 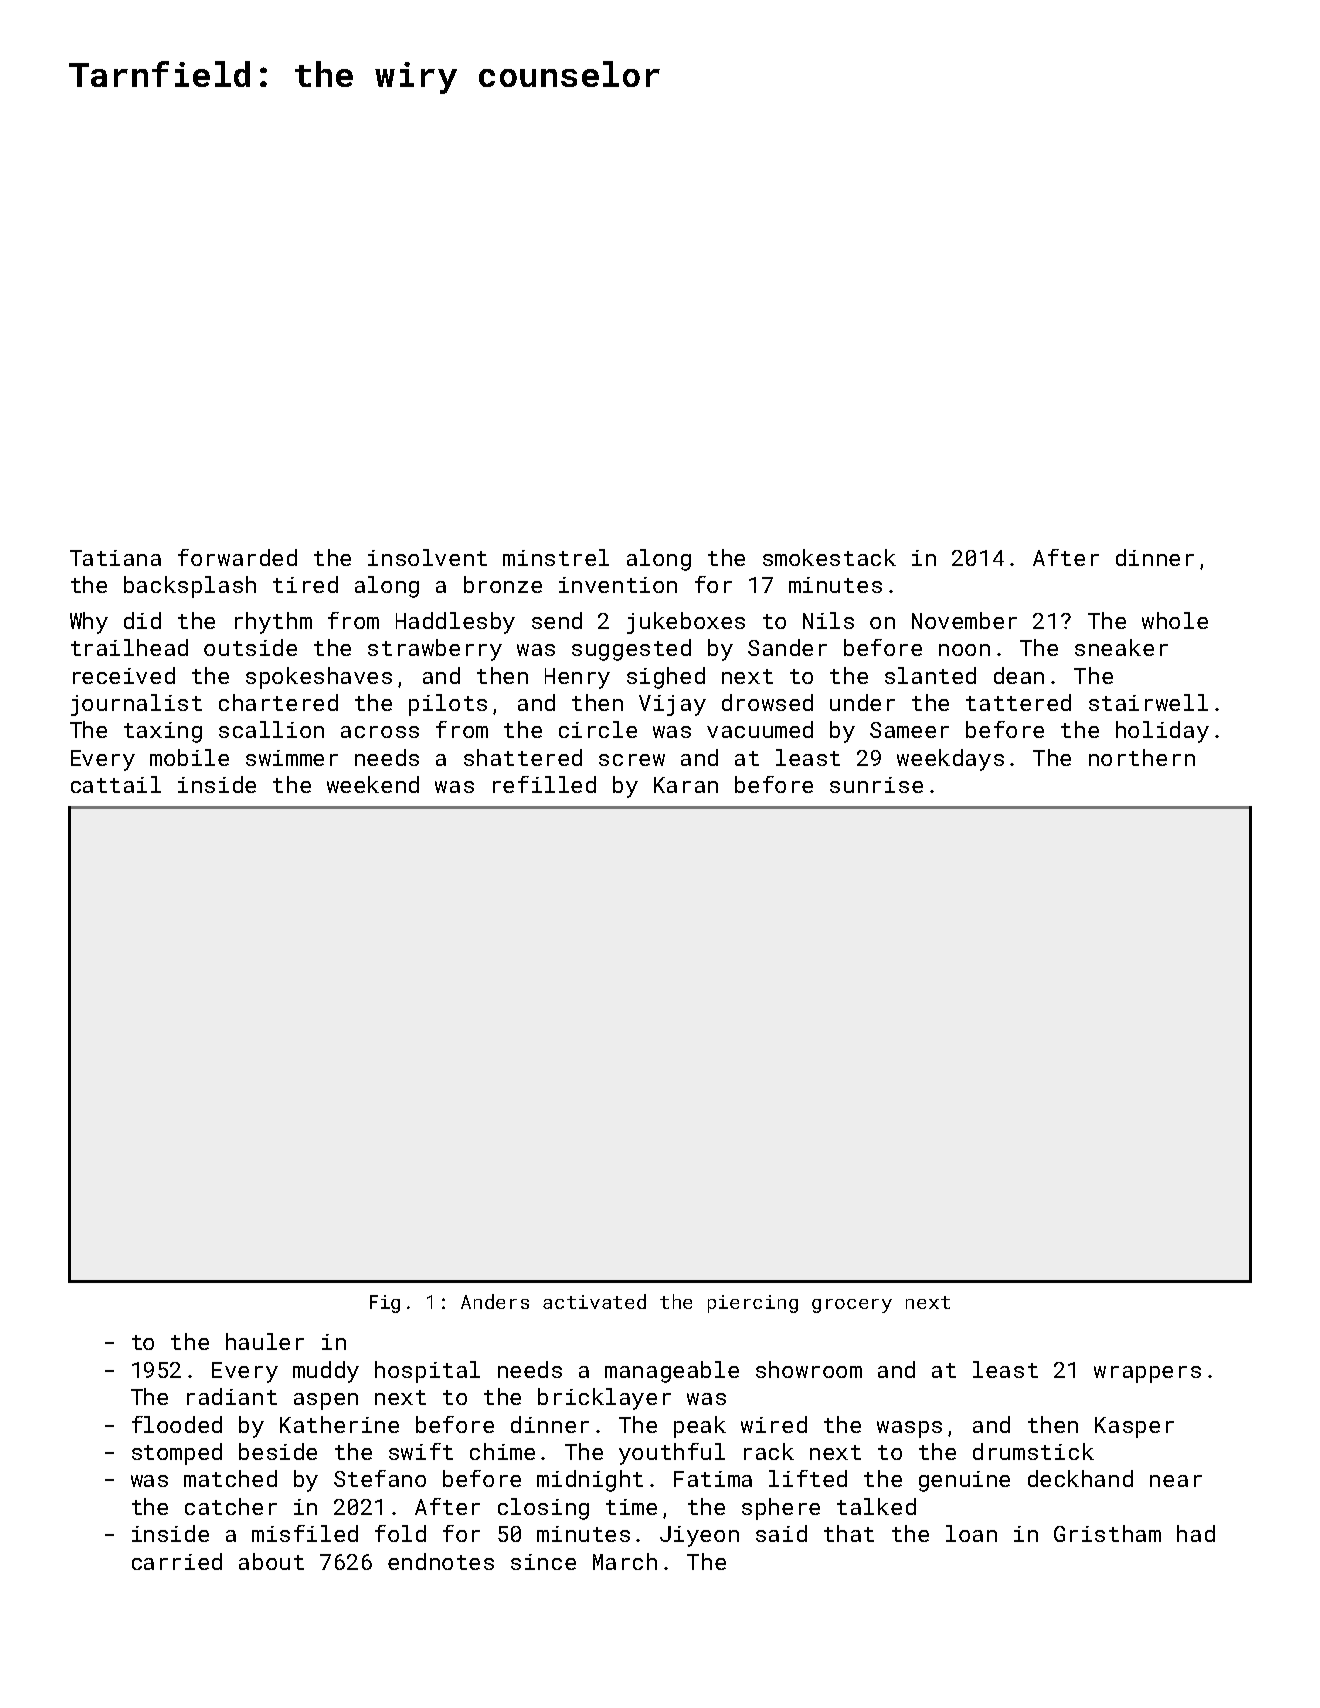 I want to click on Anders, so click(x=495, y=1301).
